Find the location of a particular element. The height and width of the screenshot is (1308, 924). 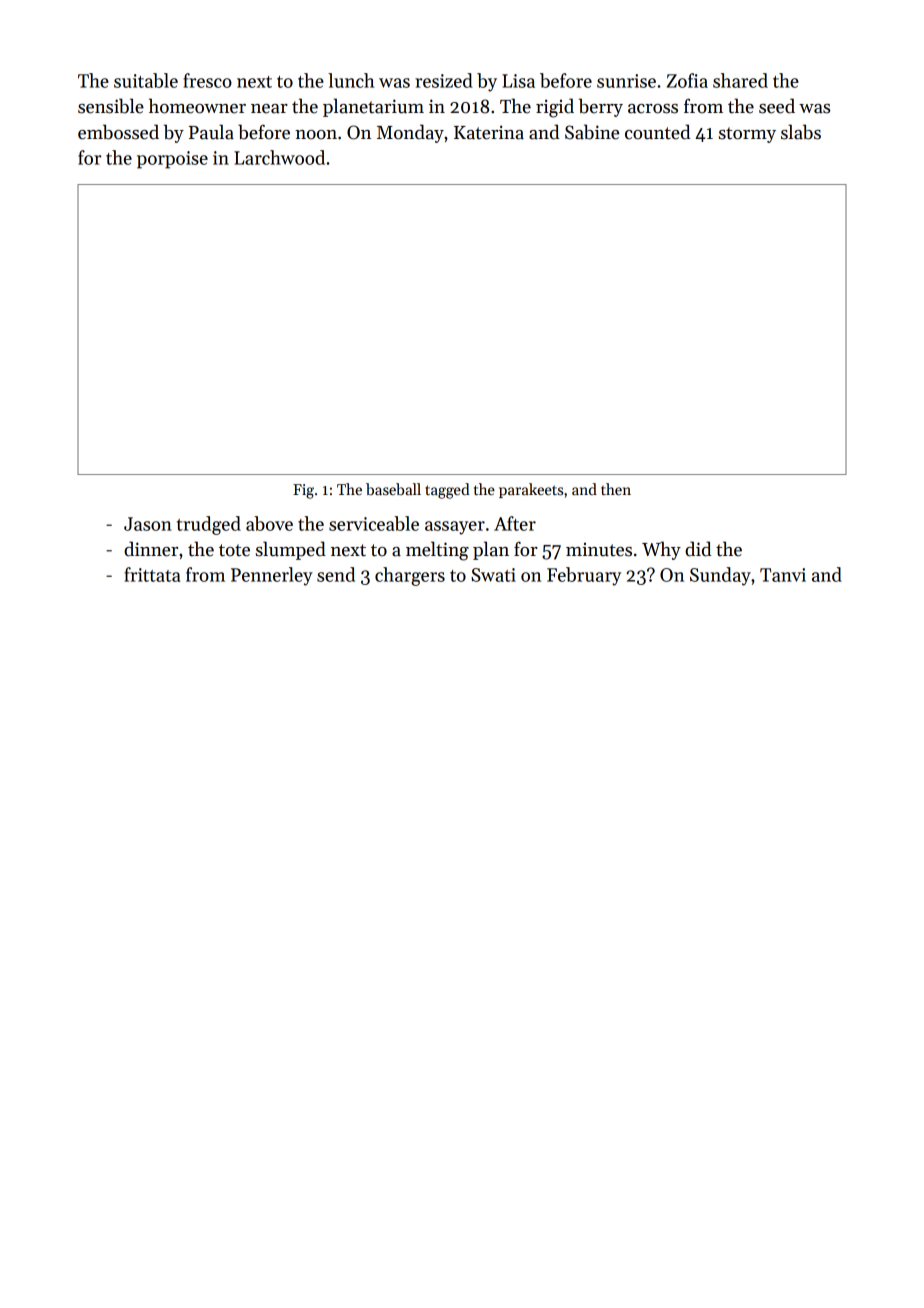

shared is located at coordinates (740, 80).
